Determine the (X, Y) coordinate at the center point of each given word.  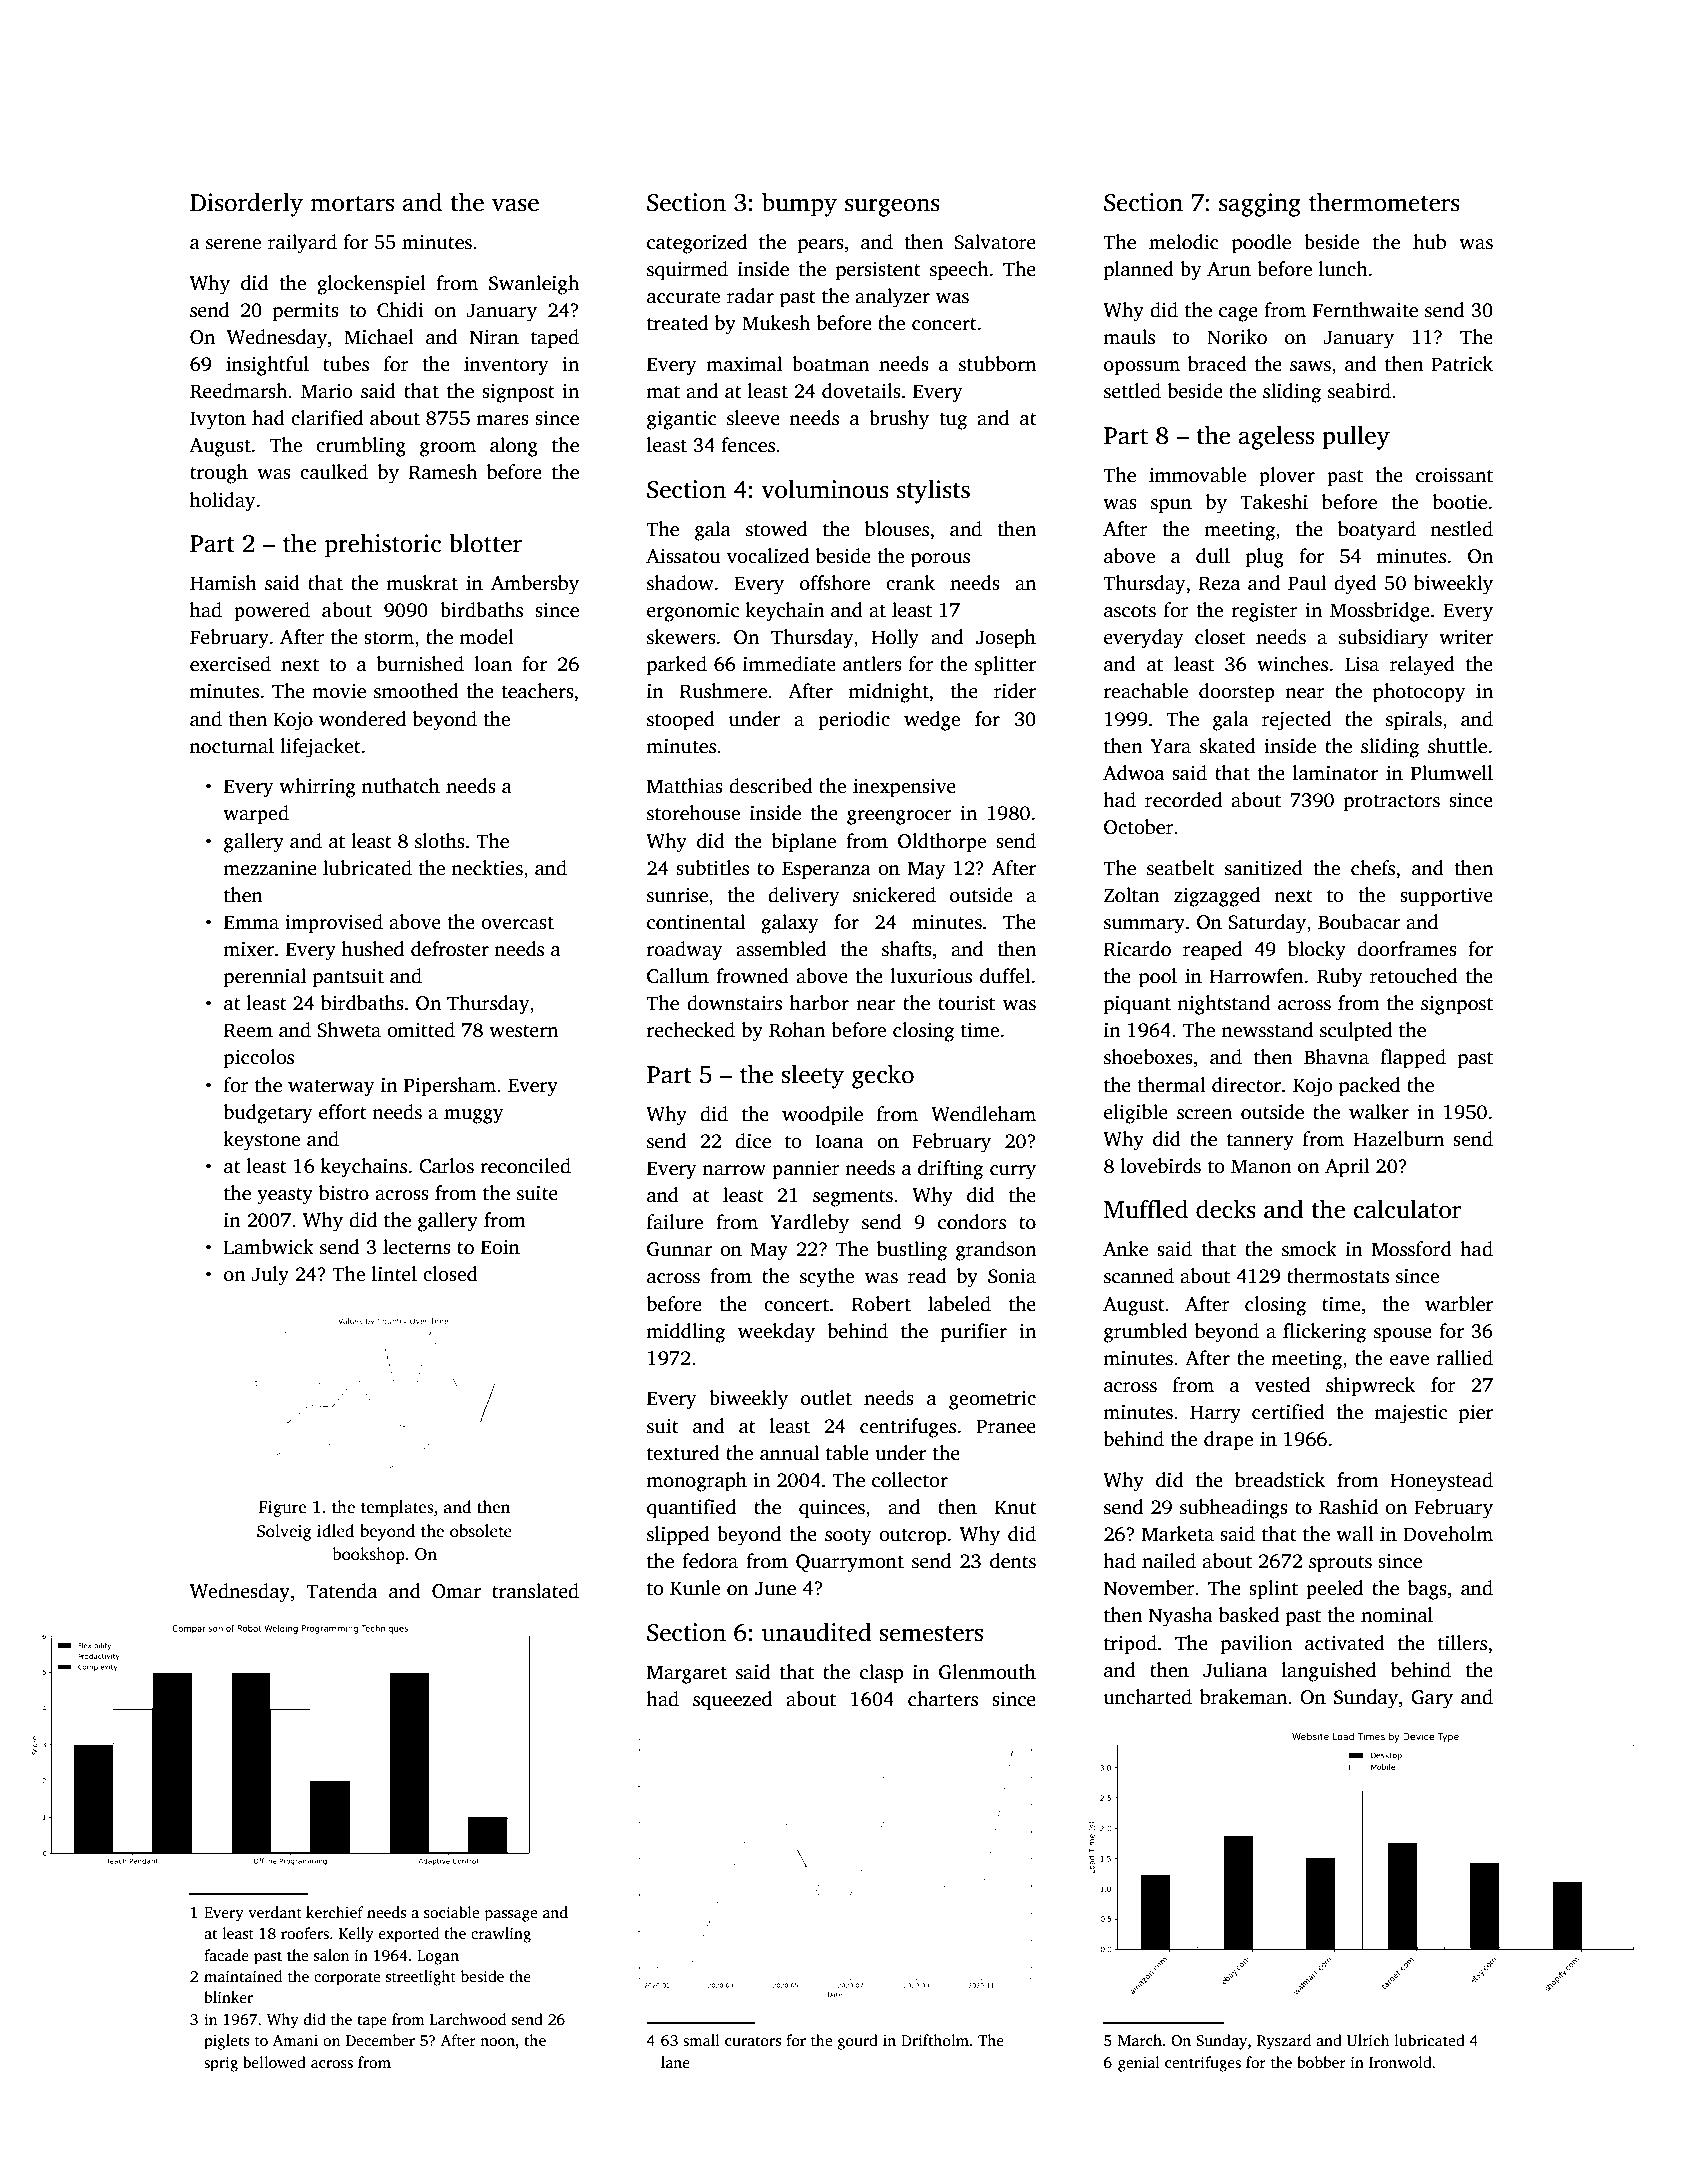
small (701, 2040)
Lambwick (269, 1247)
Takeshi (1274, 502)
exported (409, 1935)
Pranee (1006, 1426)
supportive (1446, 897)
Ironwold (1400, 2062)
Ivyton (218, 420)
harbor (819, 1003)
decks (1226, 1209)
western (523, 1031)
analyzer (892, 298)
